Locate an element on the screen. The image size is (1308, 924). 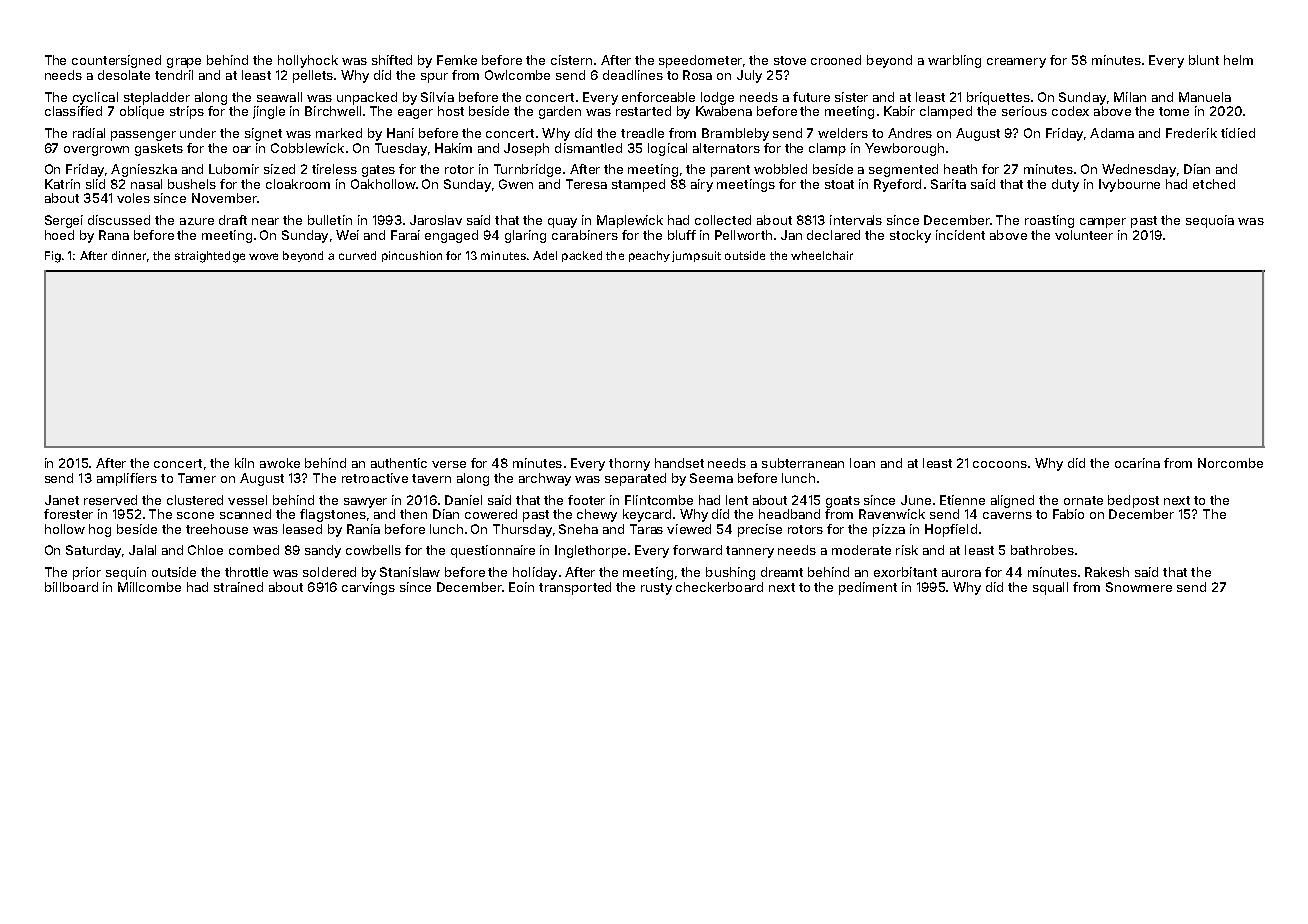
lodge is located at coordinates (717, 98).
